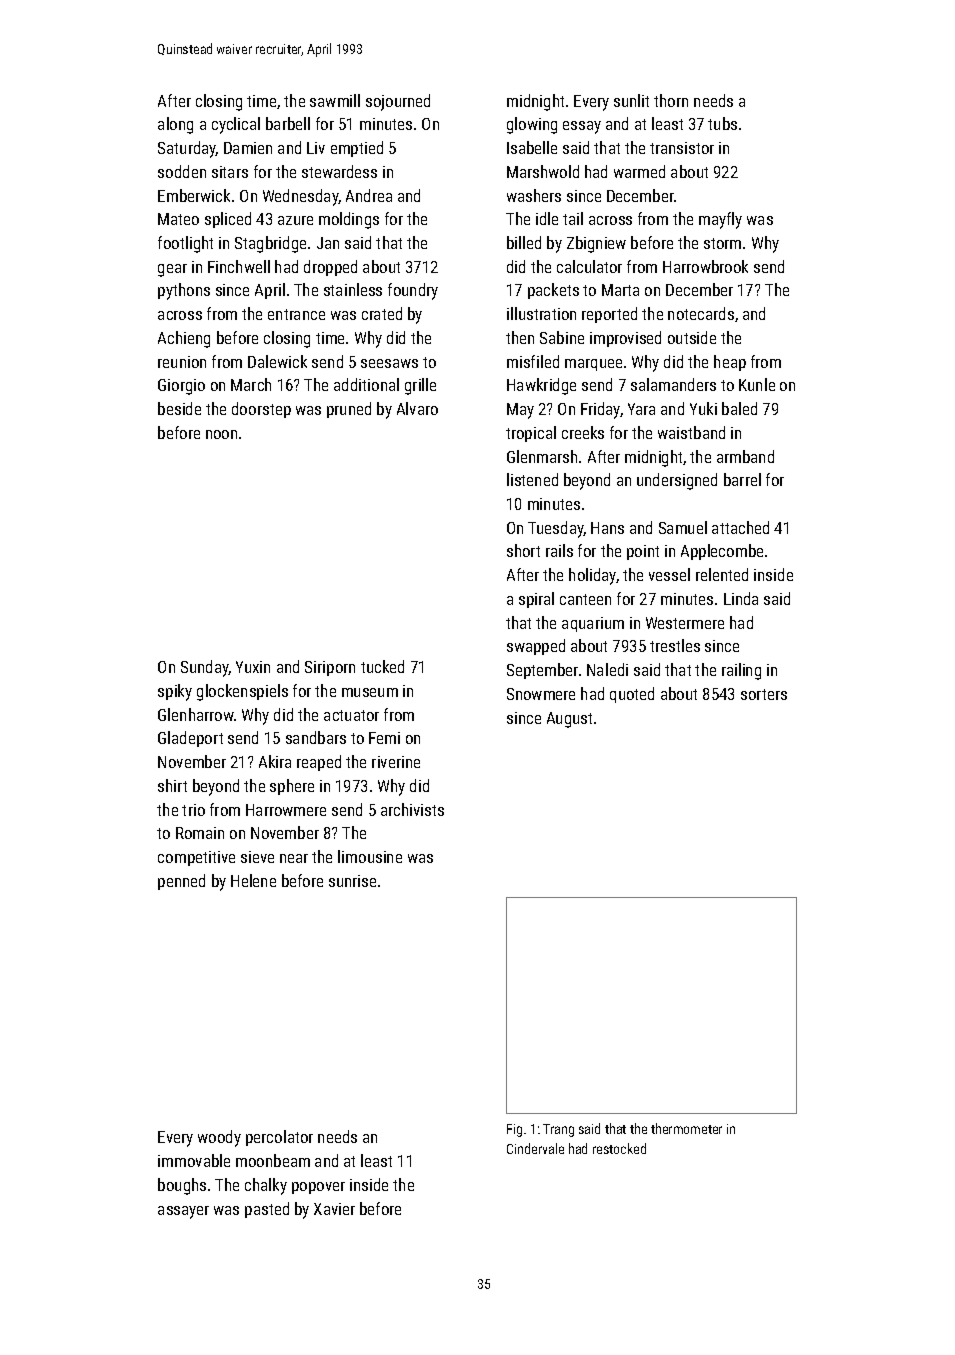 The image size is (955, 1355). Describe the element at coordinates (682, 148) in the screenshot. I see `transistor` at that location.
